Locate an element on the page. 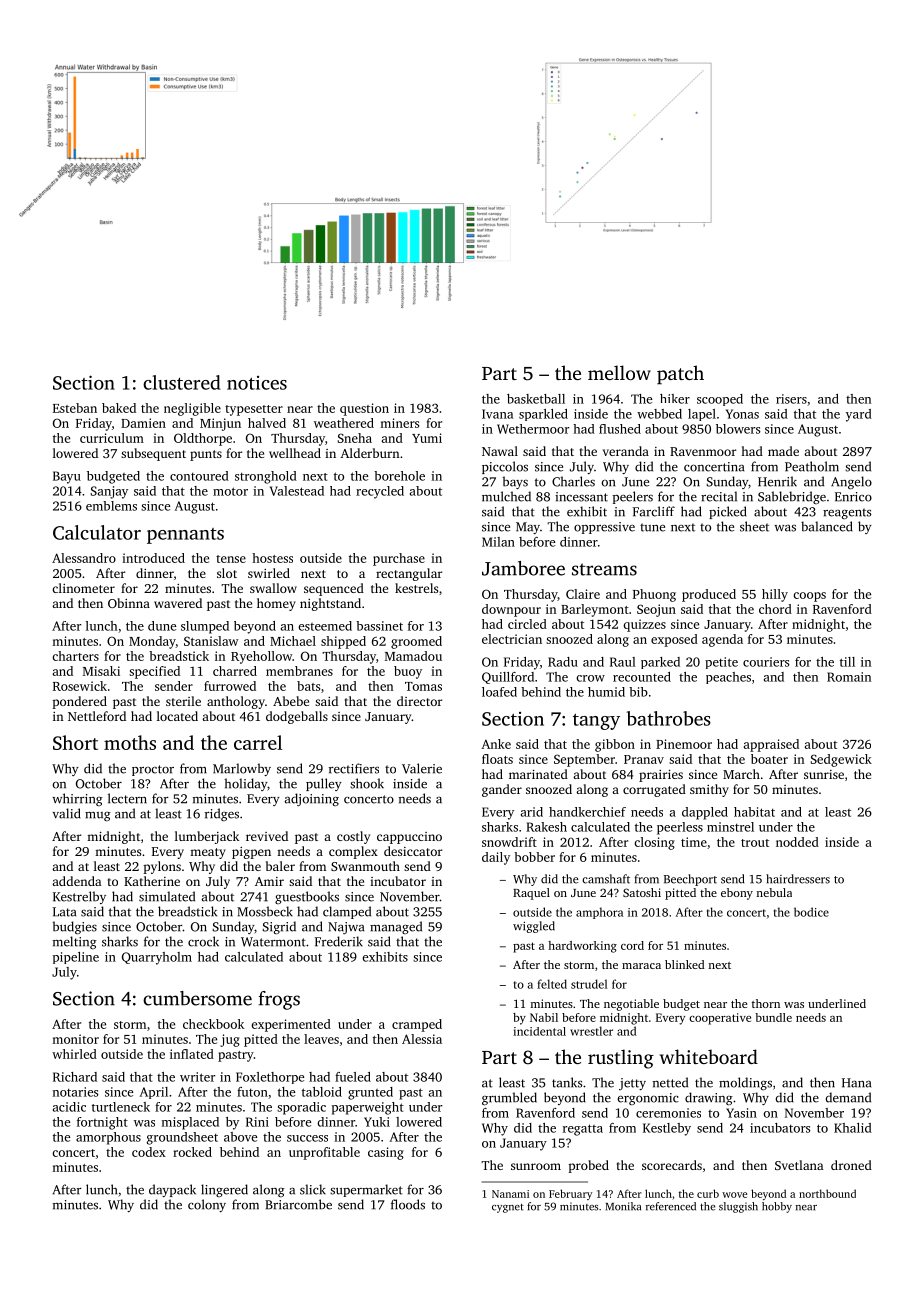 The height and width of the image is (1308, 924). Yuki is located at coordinates (377, 1122).
